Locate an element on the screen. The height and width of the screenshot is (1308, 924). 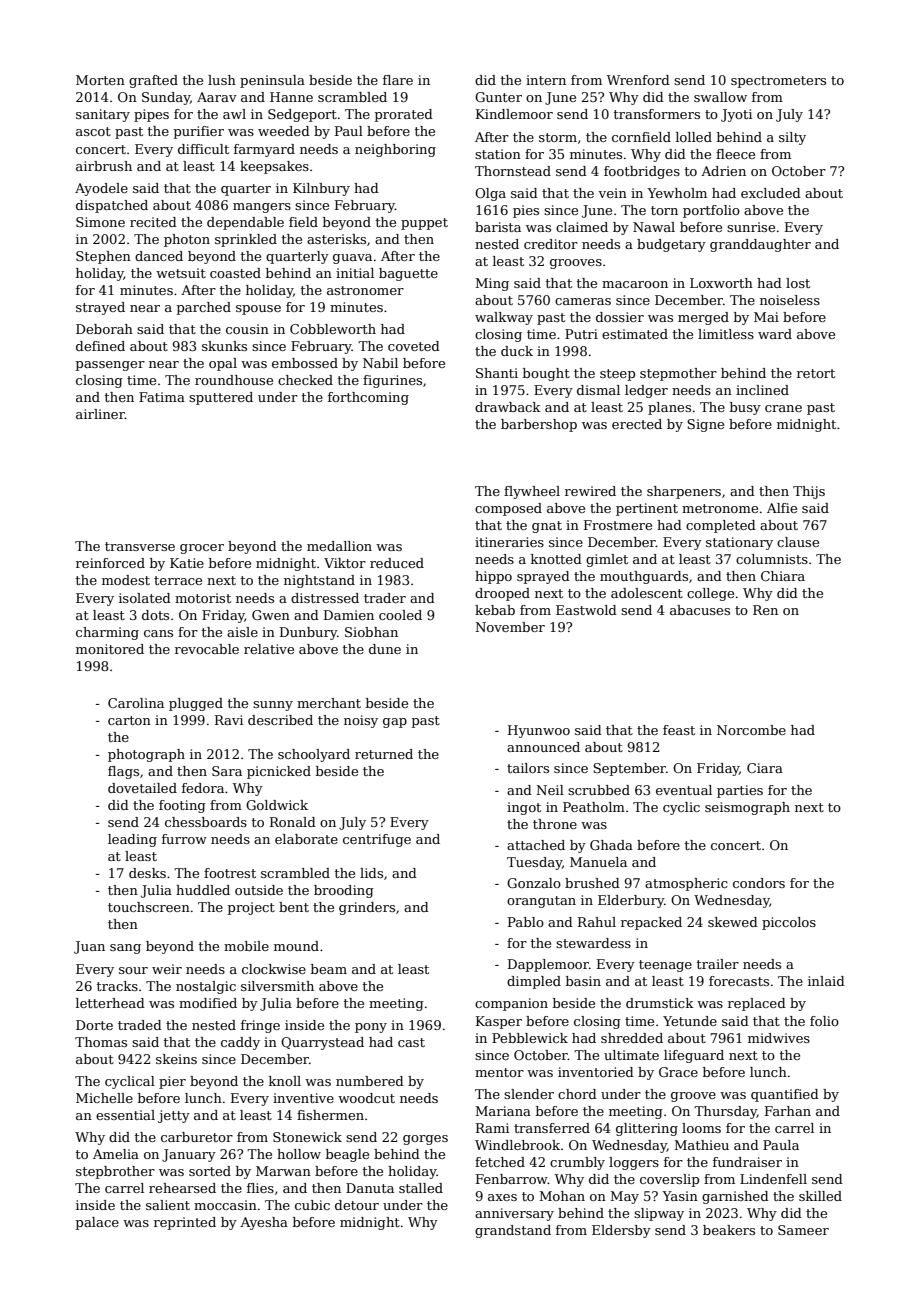
grinders is located at coordinates (367, 908).
